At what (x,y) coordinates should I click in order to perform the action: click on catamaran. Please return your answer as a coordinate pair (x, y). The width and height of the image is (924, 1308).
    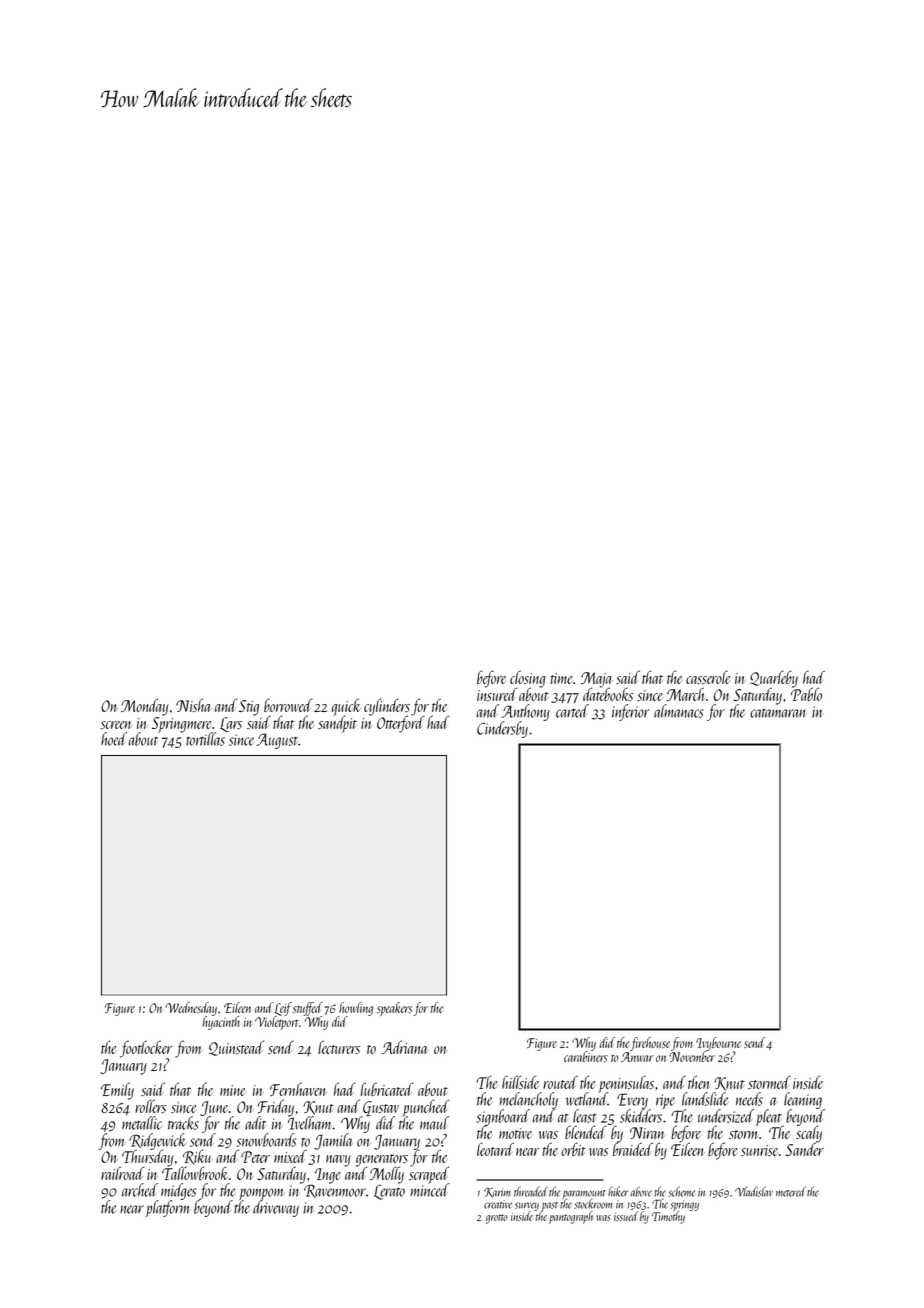
    Looking at the image, I should click on (778, 713).
